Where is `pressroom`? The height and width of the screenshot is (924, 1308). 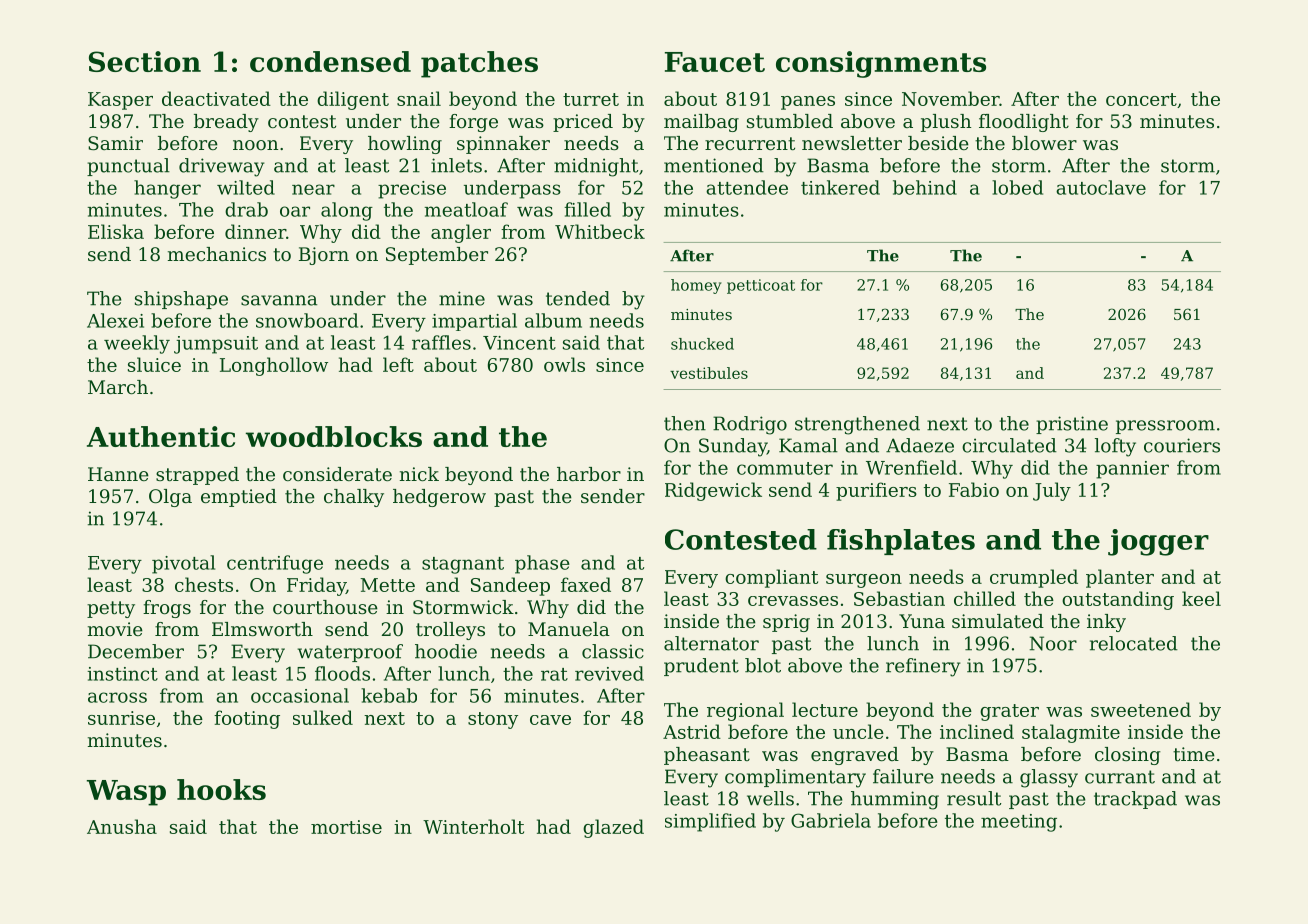 pressroom is located at coordinates (1165, 427).
